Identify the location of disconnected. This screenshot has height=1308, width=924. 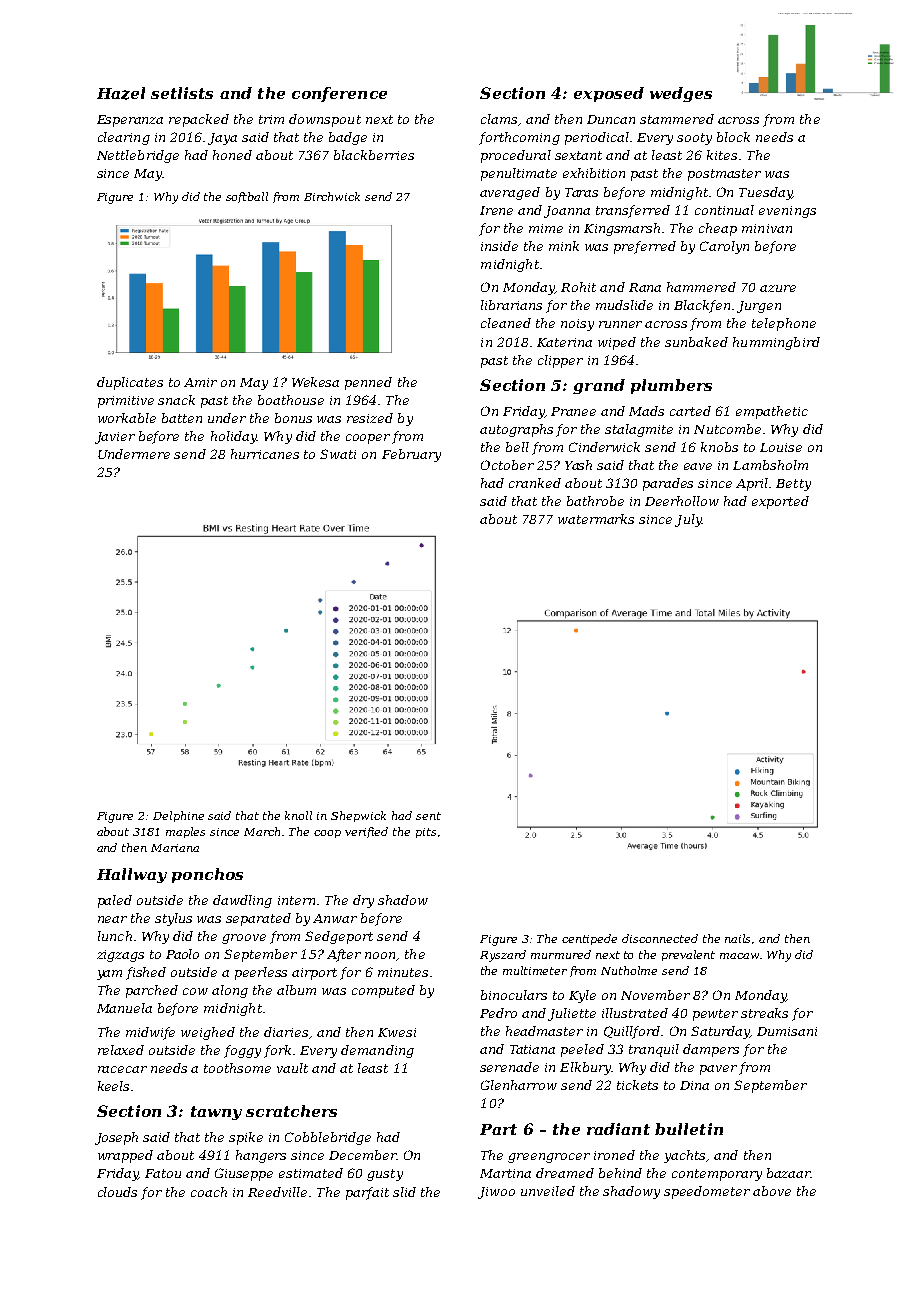
(660, 938).
